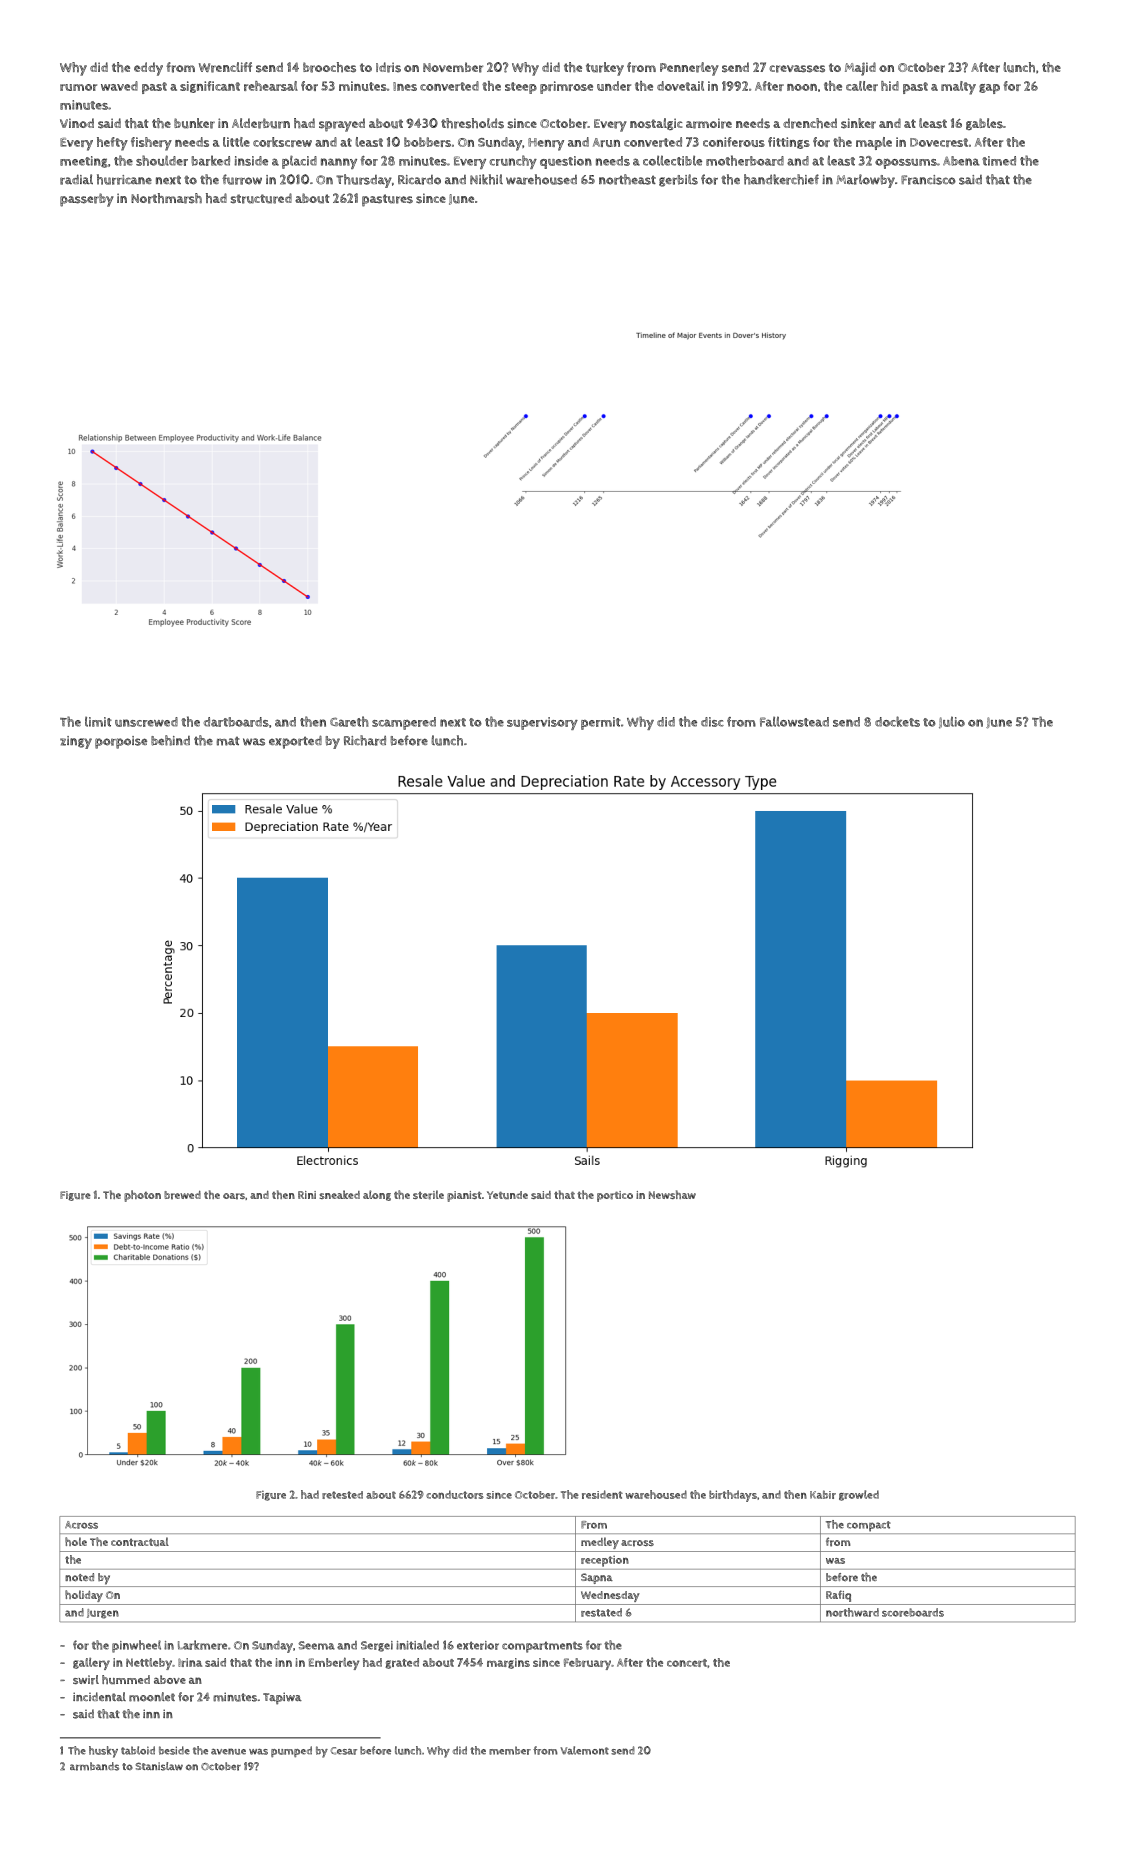 The width and height of the screenshot is (1135, 1870). Describe the element at coordinates (159, 1766) in the screenshot. I see `Stanislaw` at that location.
